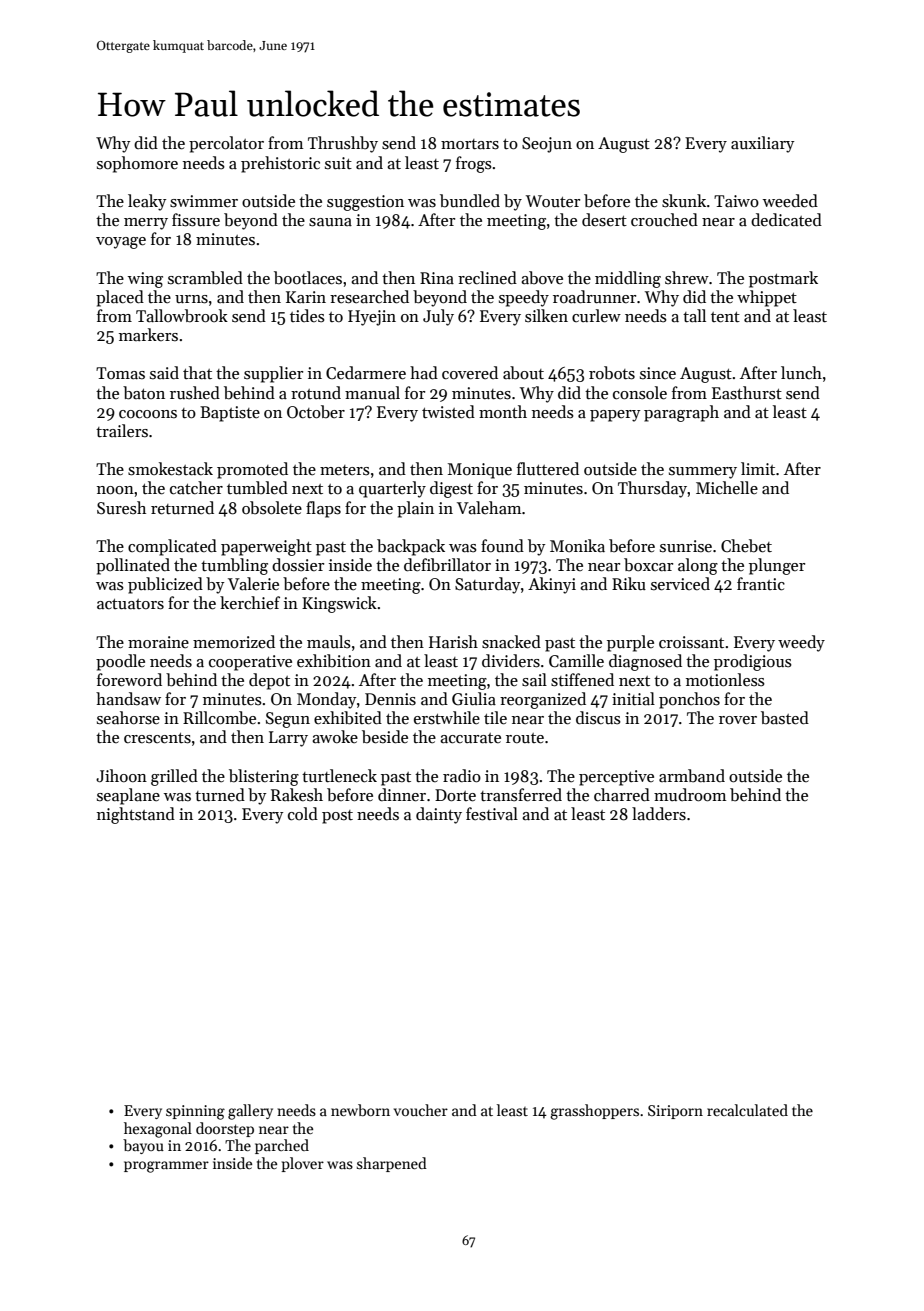  I want to click on voucher, so click(421, 1110).
